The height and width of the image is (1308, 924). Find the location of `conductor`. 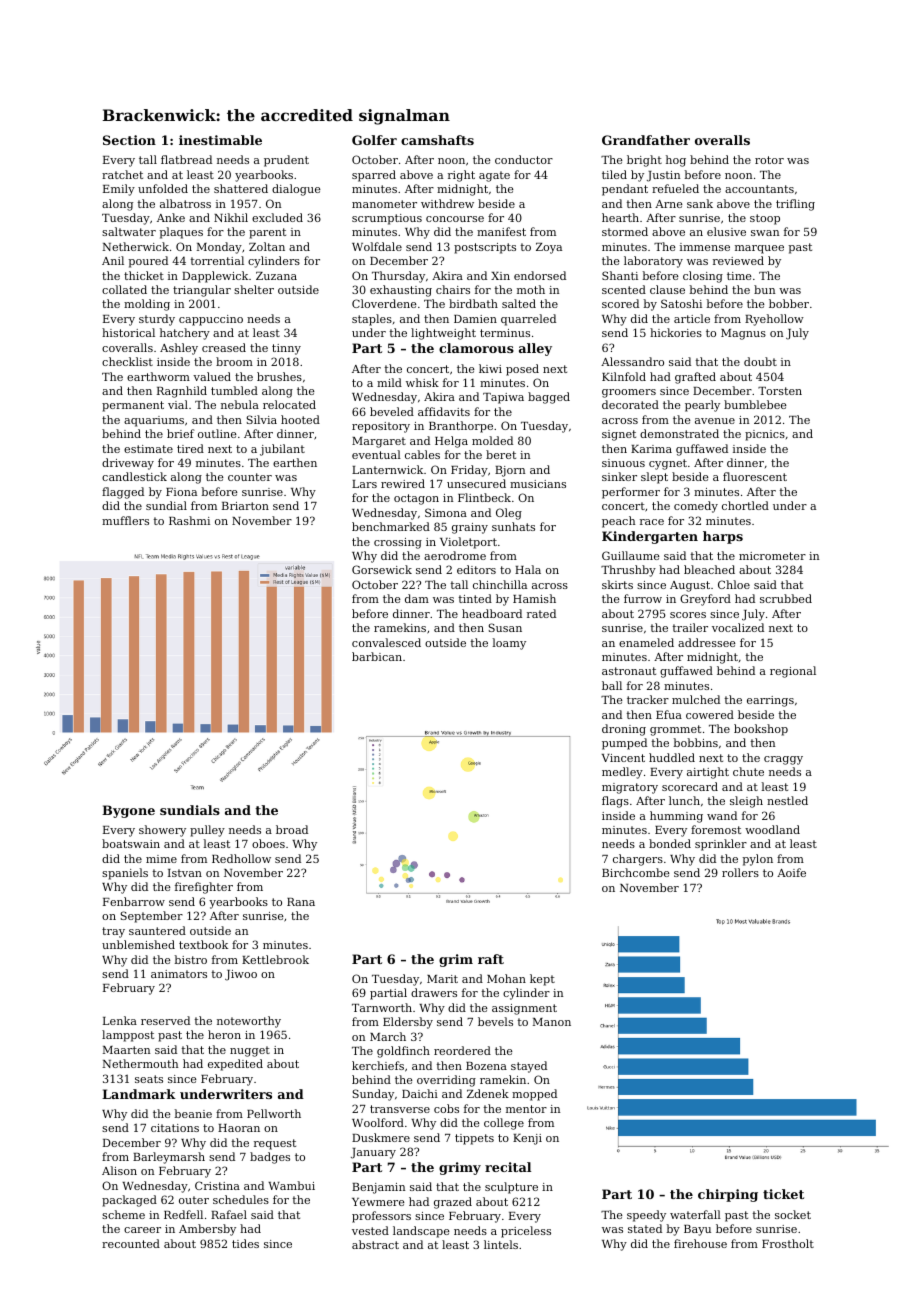

conductor is located at coordinates (524, 159).
